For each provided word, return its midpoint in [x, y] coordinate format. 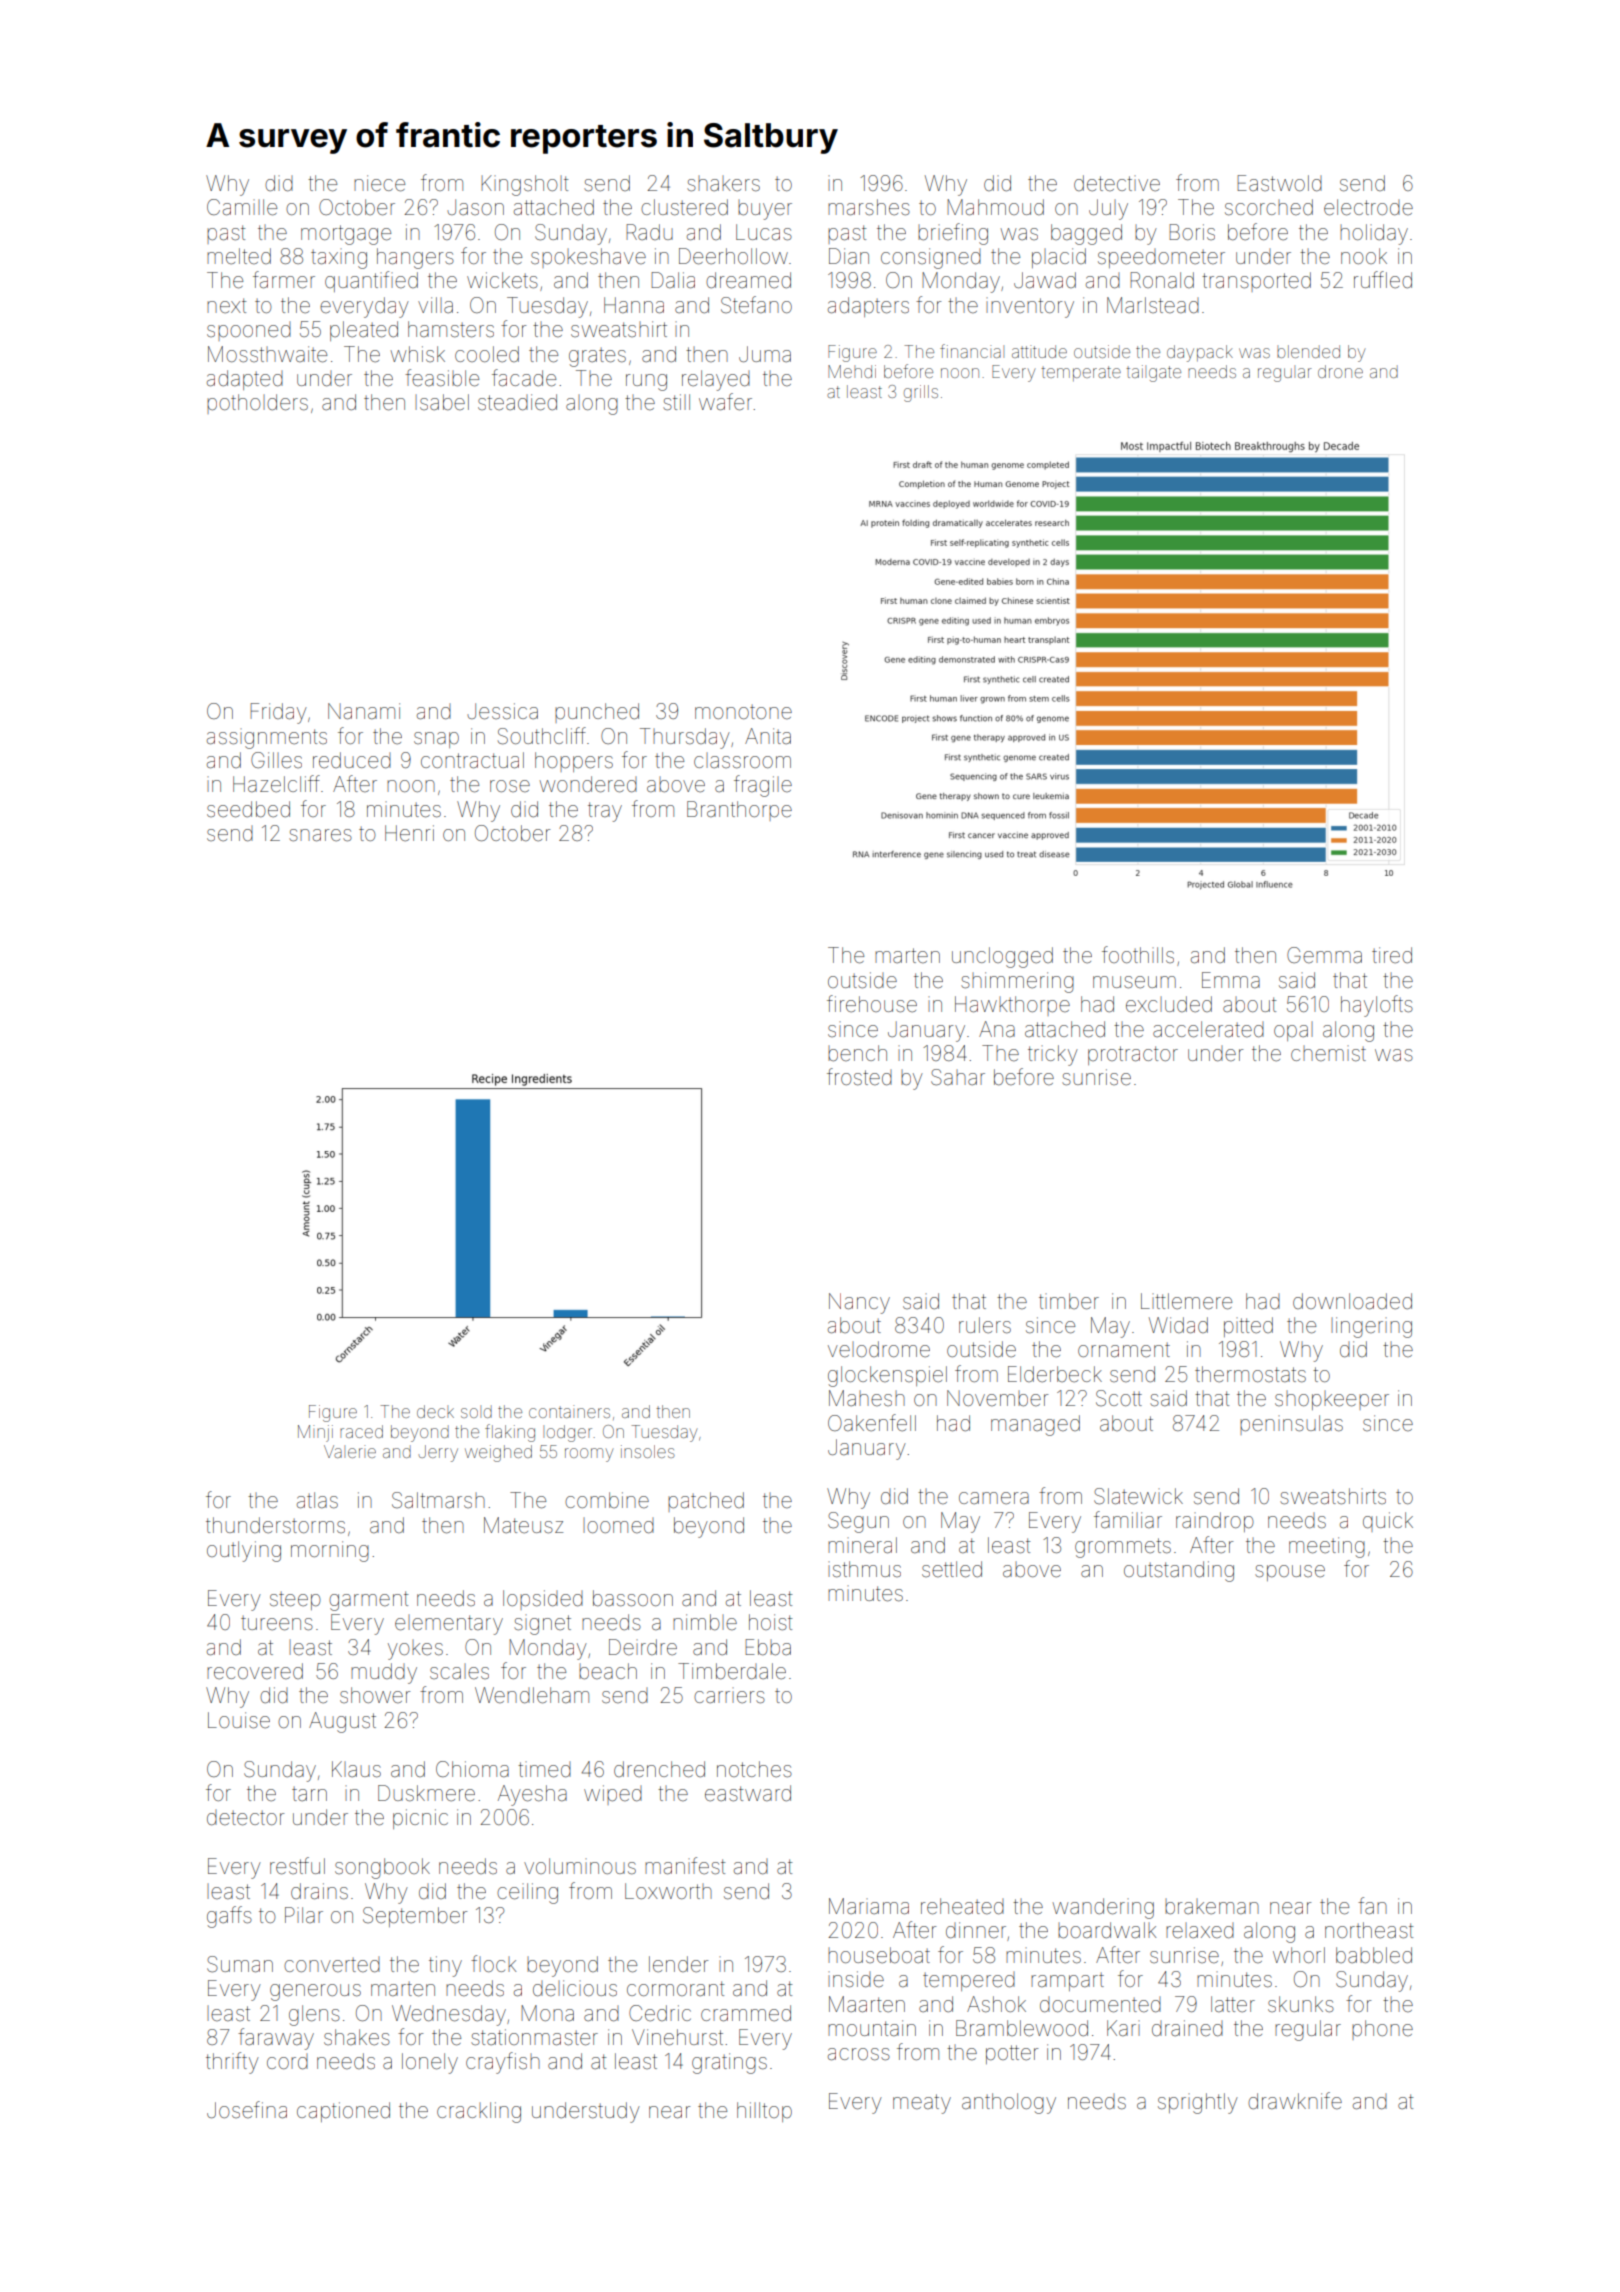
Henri [409, 833]
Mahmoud [995, 207]
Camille [242, 207]
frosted [859, 1076]
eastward [748, 1793]
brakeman [1212, 1906]
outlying [244, 1551]
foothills [1138, 954]
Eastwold [1279, 183]
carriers [729, 1695]
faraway [276, 2039]
